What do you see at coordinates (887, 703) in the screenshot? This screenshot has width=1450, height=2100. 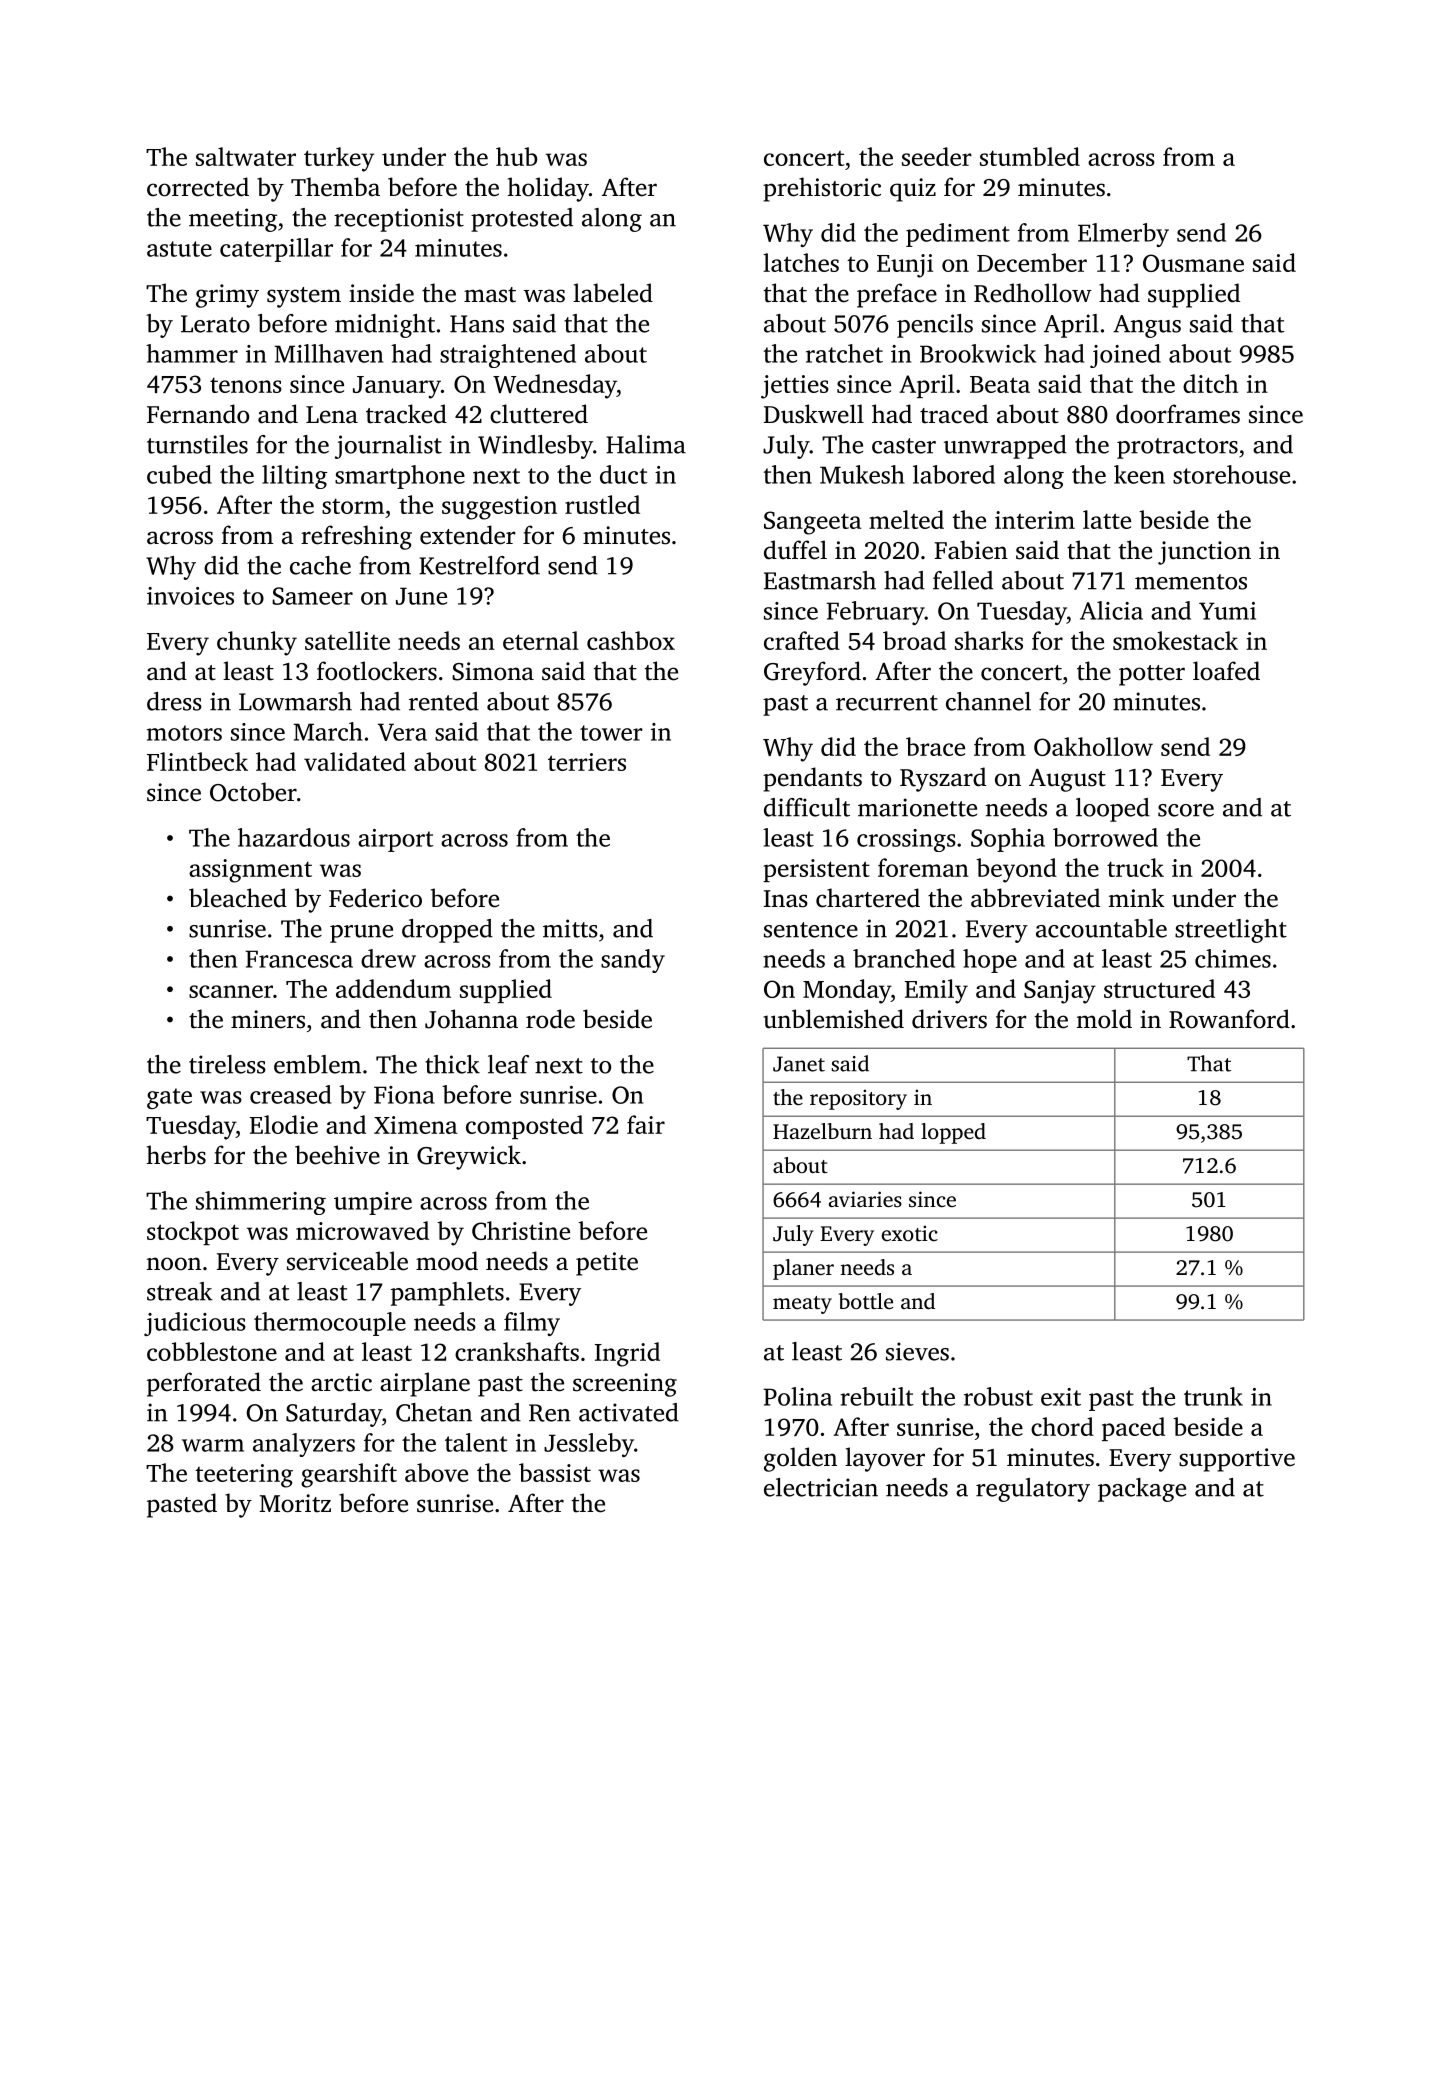 I see `recurrent` at bounding box center [887, 703].
